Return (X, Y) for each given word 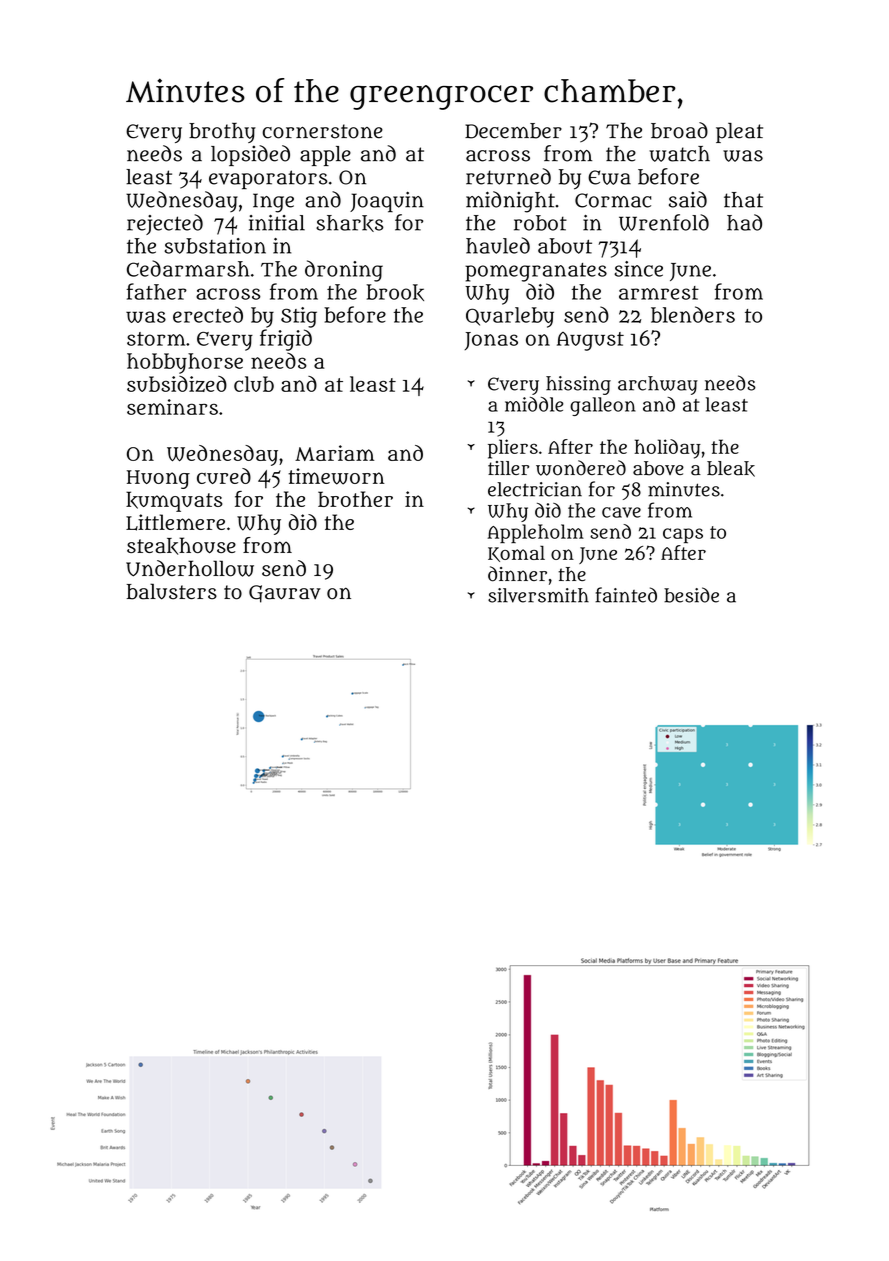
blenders (693, 314)
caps (683, 535)
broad (679, 130)
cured (224, 476)
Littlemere (175, 522)
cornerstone (323, 131)
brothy (222, 133)
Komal (516, 554)
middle (534, 404)
